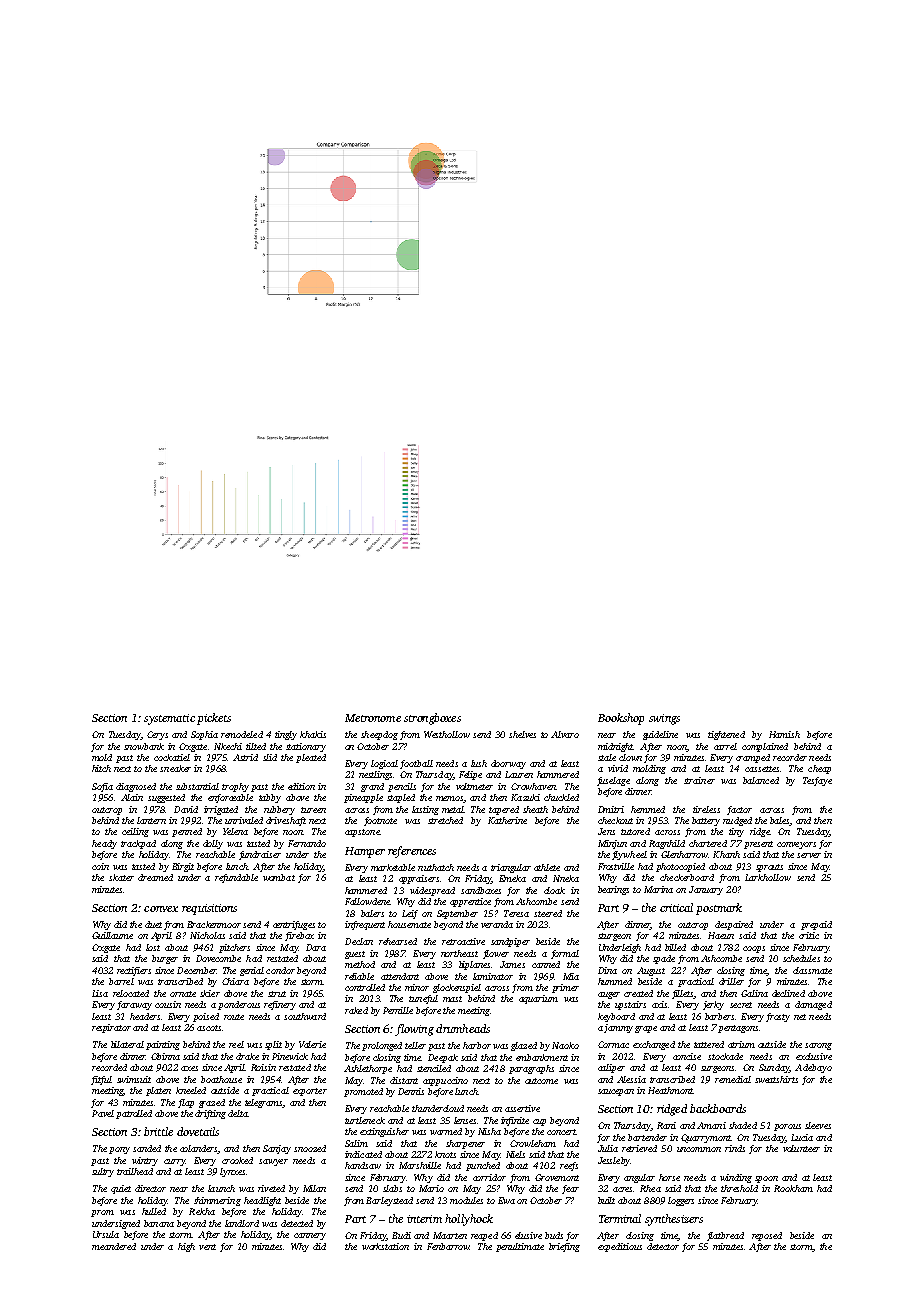  I want to click on cup, so click(539, 1122).
